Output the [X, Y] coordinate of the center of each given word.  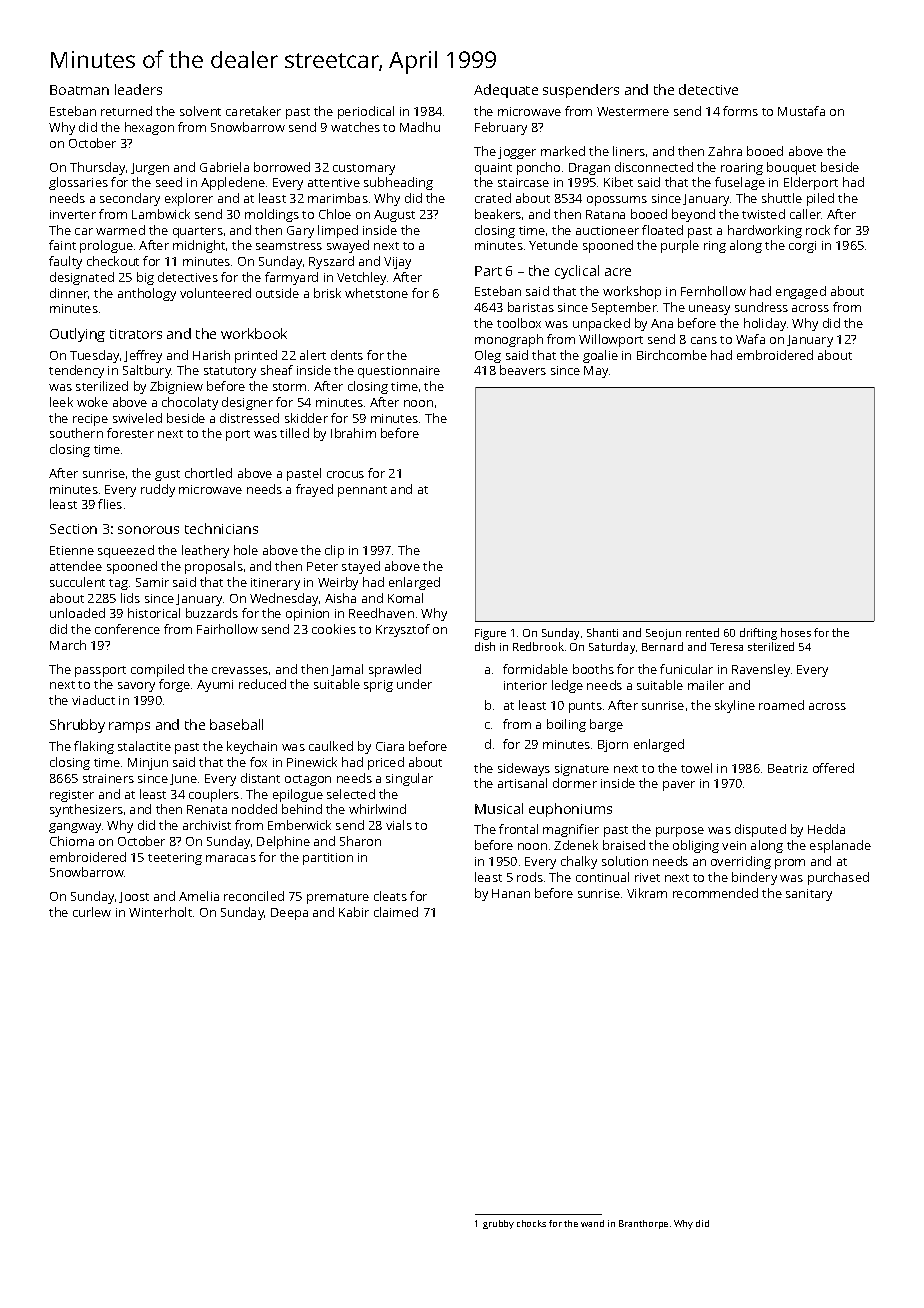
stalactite [144, 746]
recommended [715, 893]
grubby [498, 1224]
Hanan [511, 893]
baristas [531, 307]
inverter [73, 214]
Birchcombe [672, 355]
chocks [531, 1223]
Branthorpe [643, 1224]
